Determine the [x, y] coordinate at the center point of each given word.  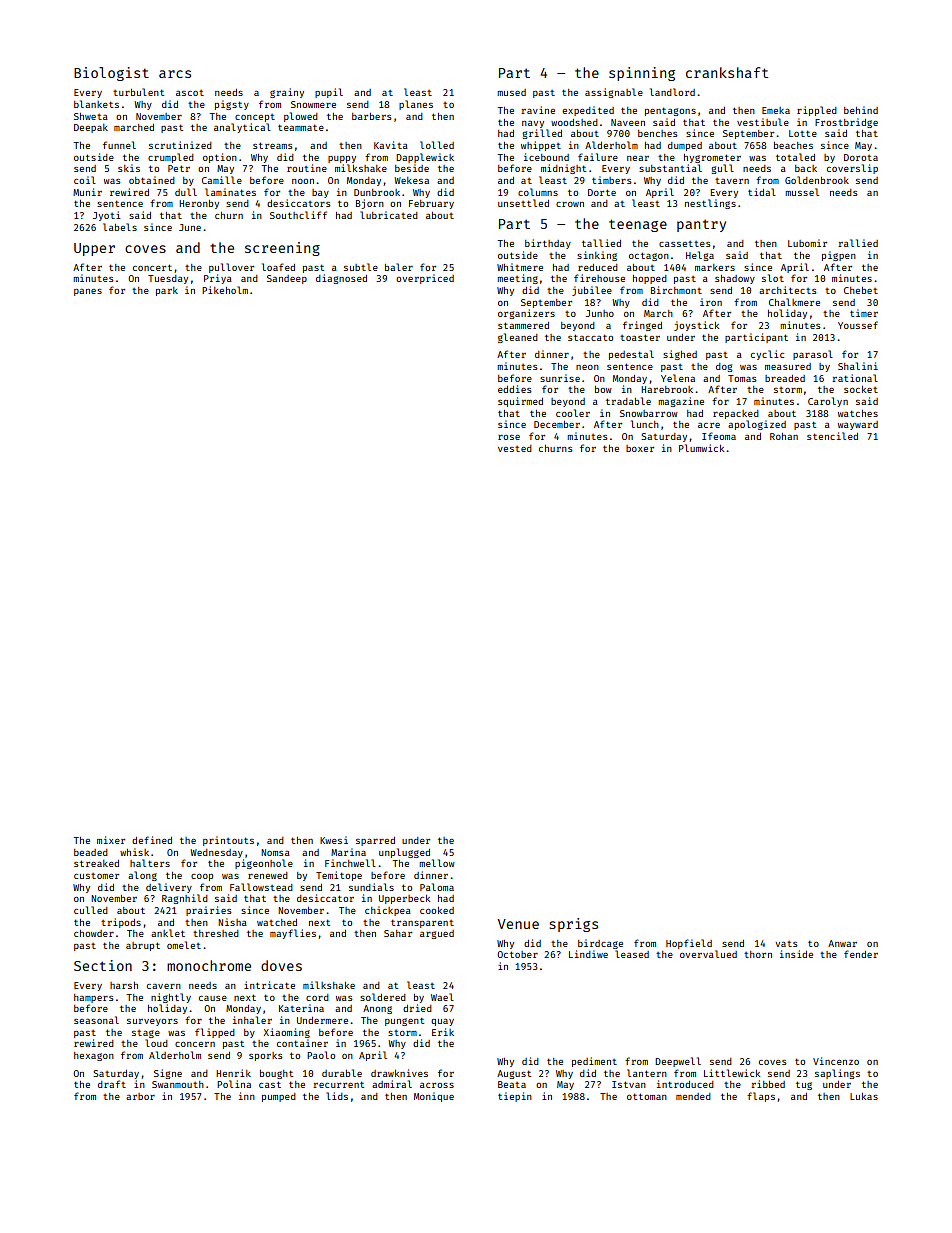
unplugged [404, 853]
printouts [228, 841]
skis [129, 168]
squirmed [520, 402]
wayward [858, 425]
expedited [588, 111]
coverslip [852, 169]
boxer [640, 448]
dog [724, 367]
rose [509, 437]
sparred [375, 841]
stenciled [832, 436]
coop [202, 877]
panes [88, 292]
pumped [279, 1097]
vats [786, 944]
